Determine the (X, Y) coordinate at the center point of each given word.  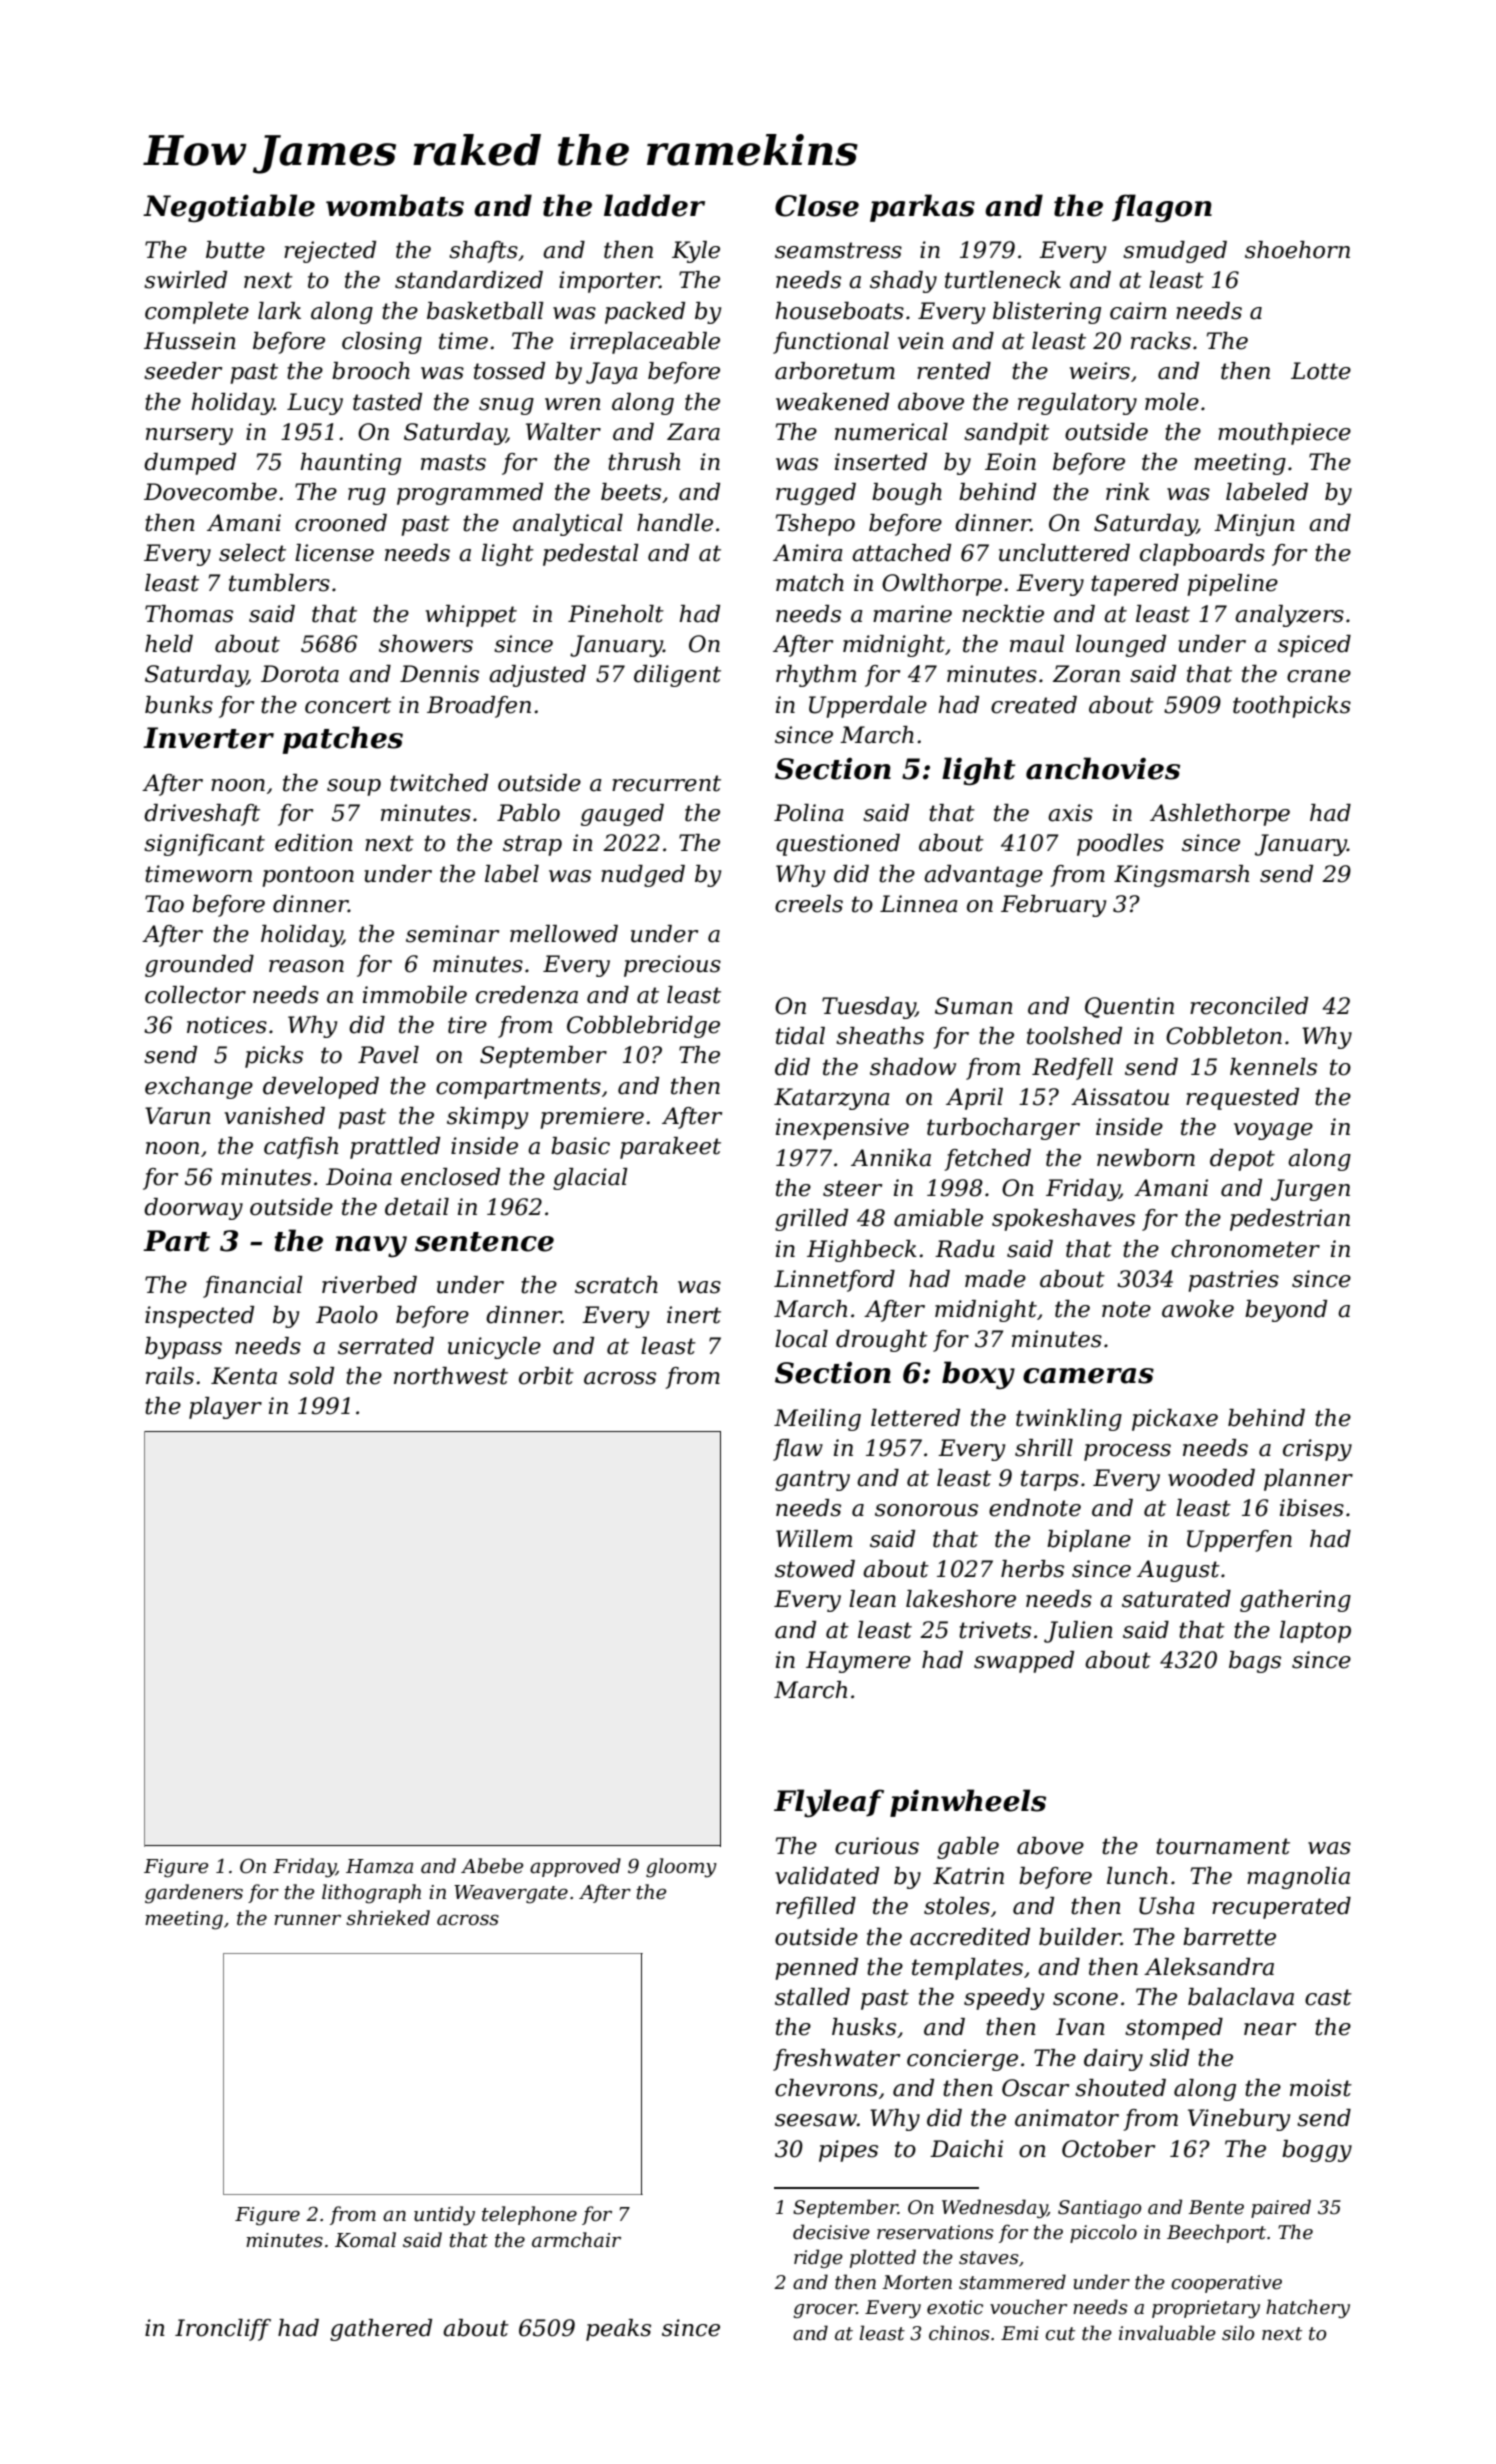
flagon (1162, 208)
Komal (365, 2240)
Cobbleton (1224, 1036)
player (225, 1408)
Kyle (696, 252)
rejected (330, 252)
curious (877, 1846)
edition (314, 843)
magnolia (1298, 1878)
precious (672, 966)
